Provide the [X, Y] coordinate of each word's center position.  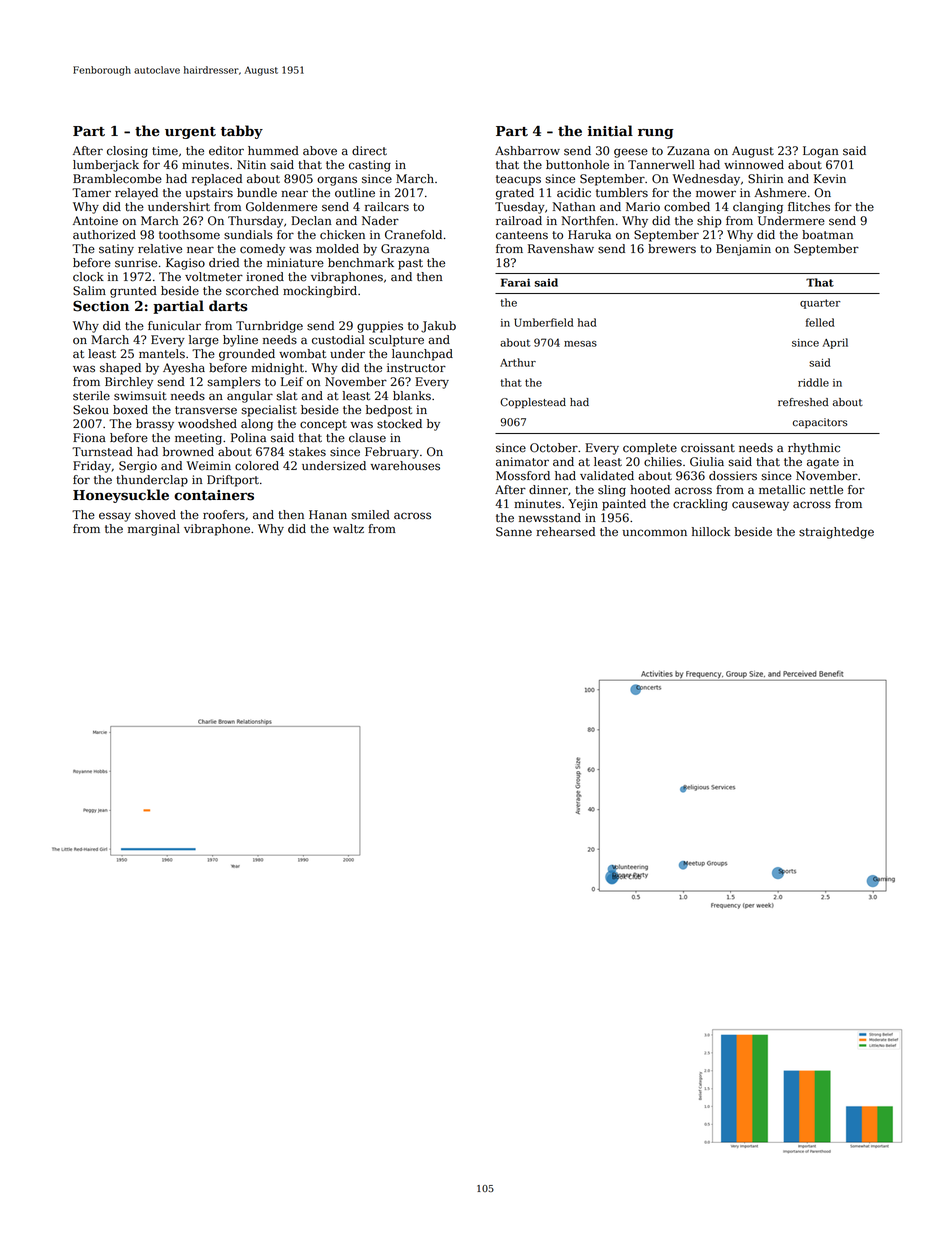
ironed [265, 277]
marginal [154, 530]
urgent [190, 133]
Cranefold [413, 235]
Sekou [91, 410]
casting [370, 166]
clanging [758, 208]
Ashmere [780, 193]
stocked [399, 424]
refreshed [803, 402]
